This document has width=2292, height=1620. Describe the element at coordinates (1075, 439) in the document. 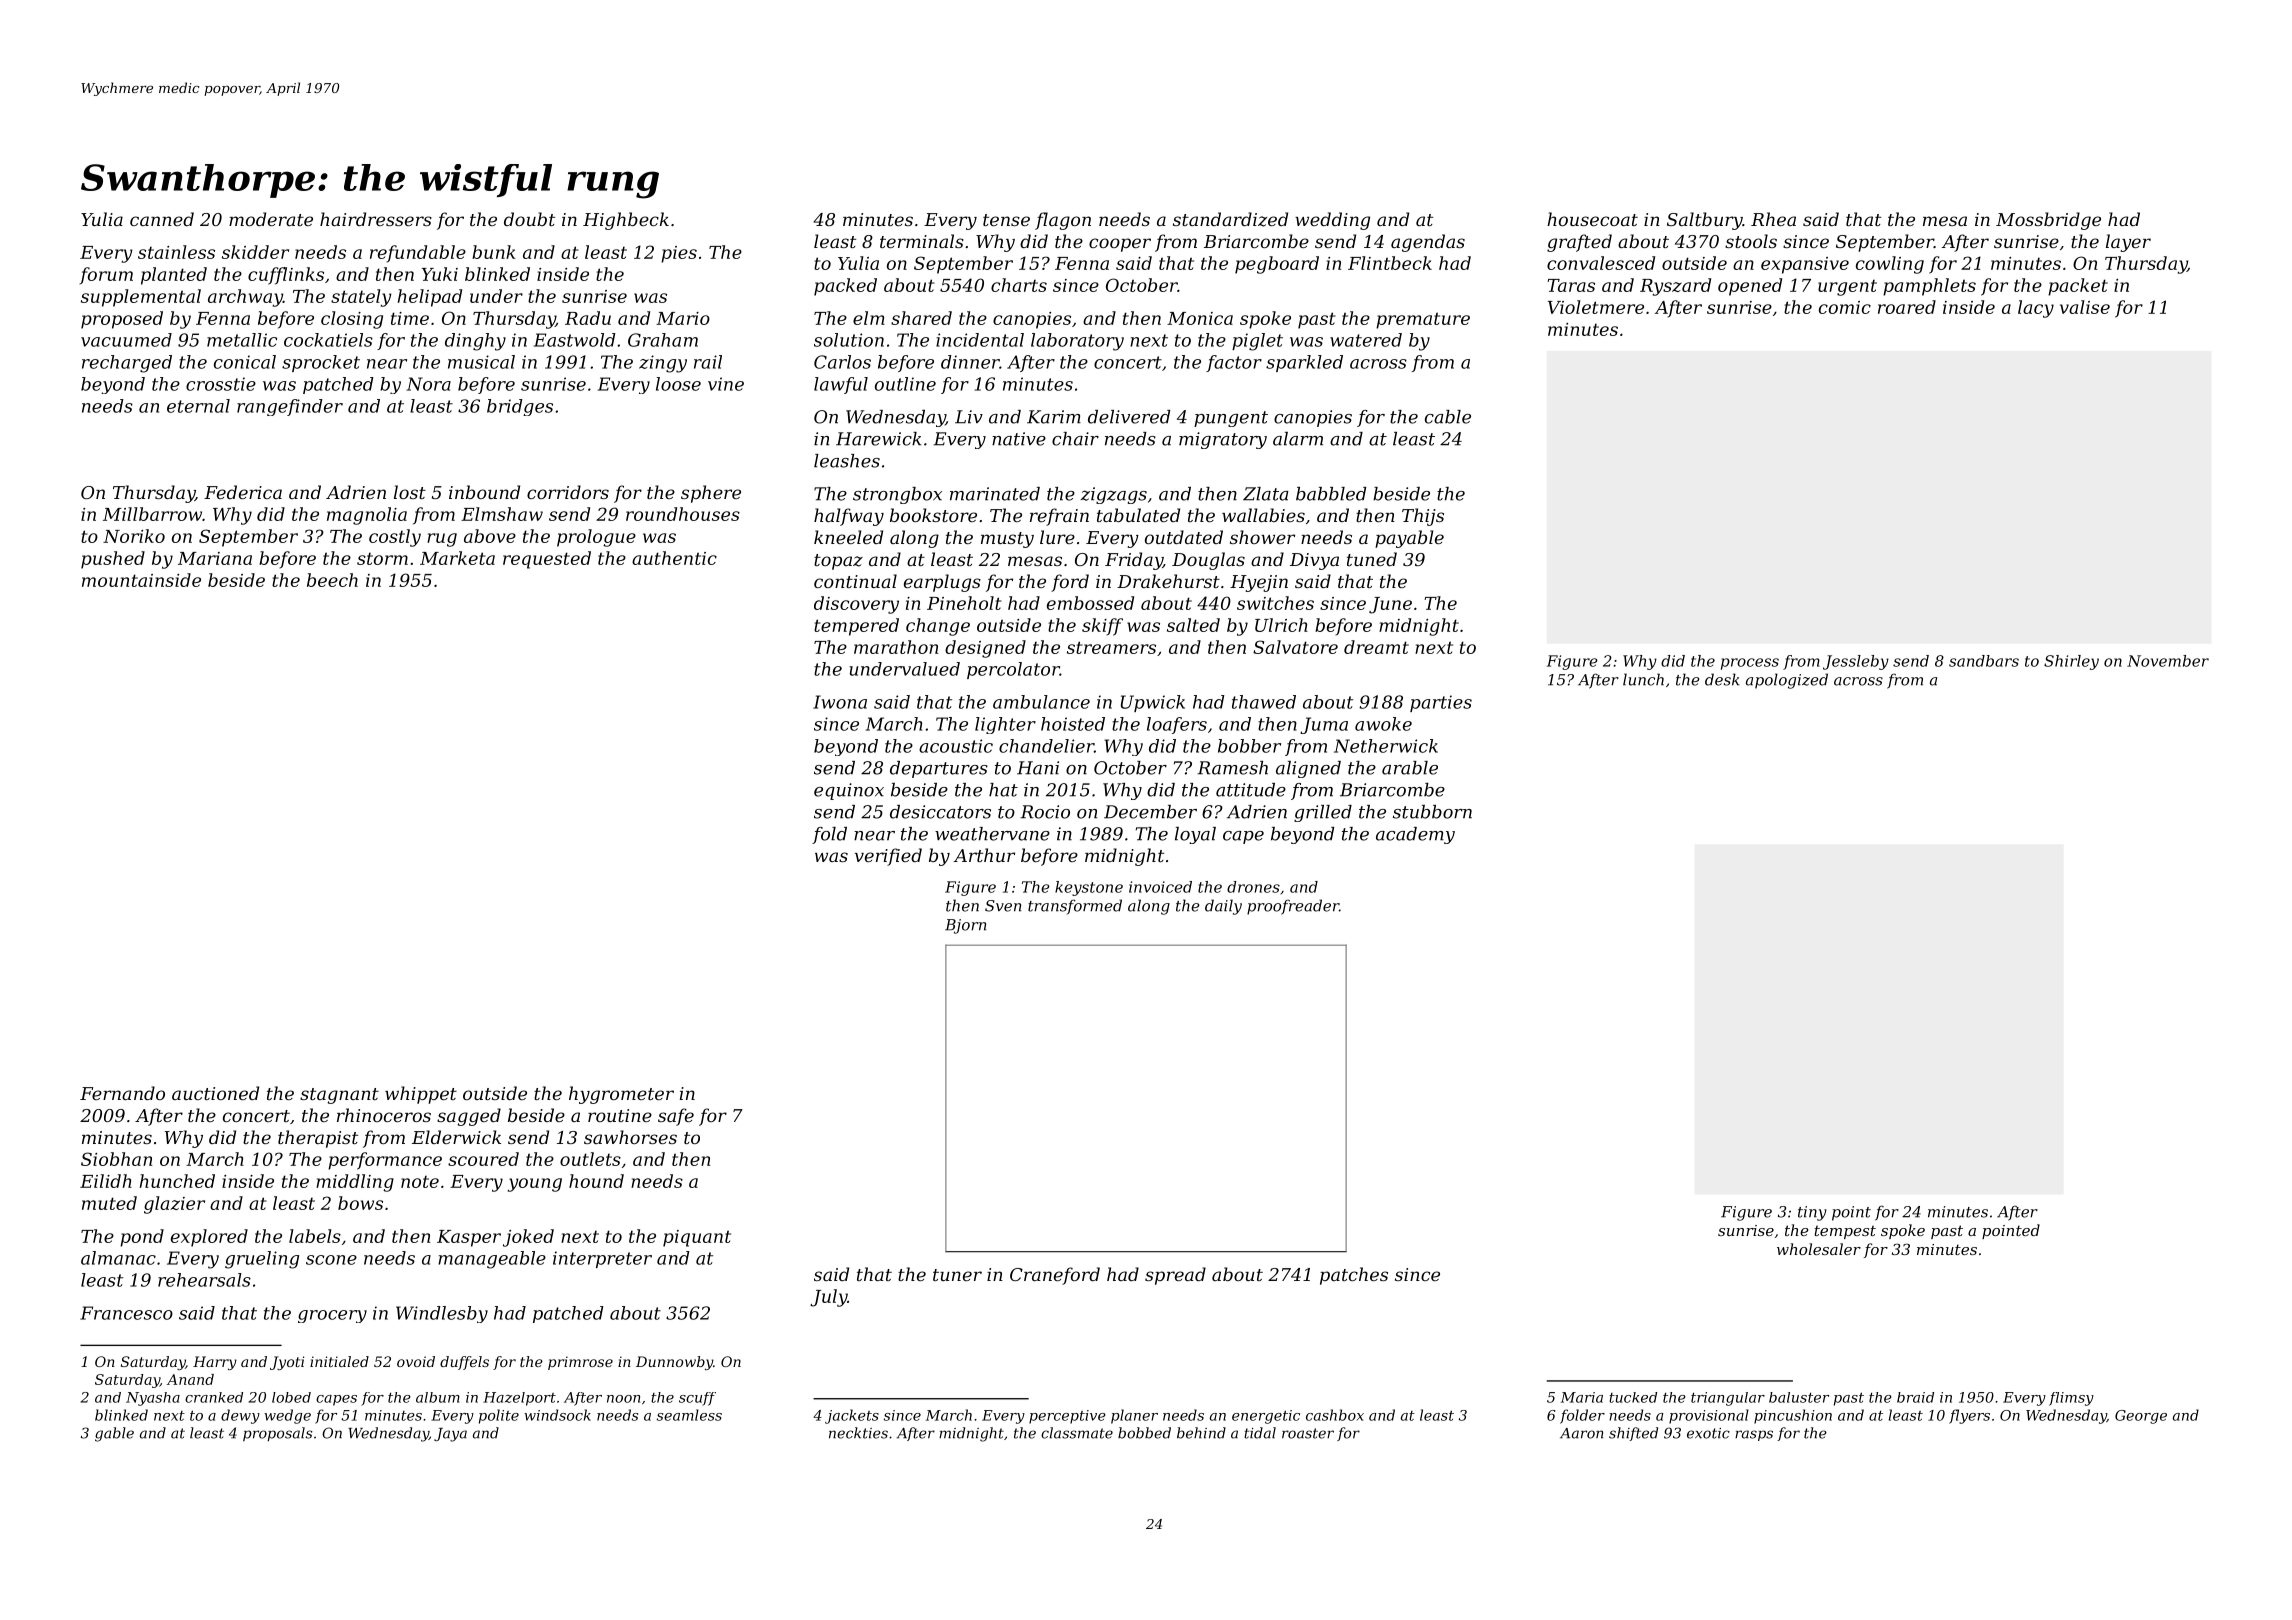

I see `chair` at that location.
